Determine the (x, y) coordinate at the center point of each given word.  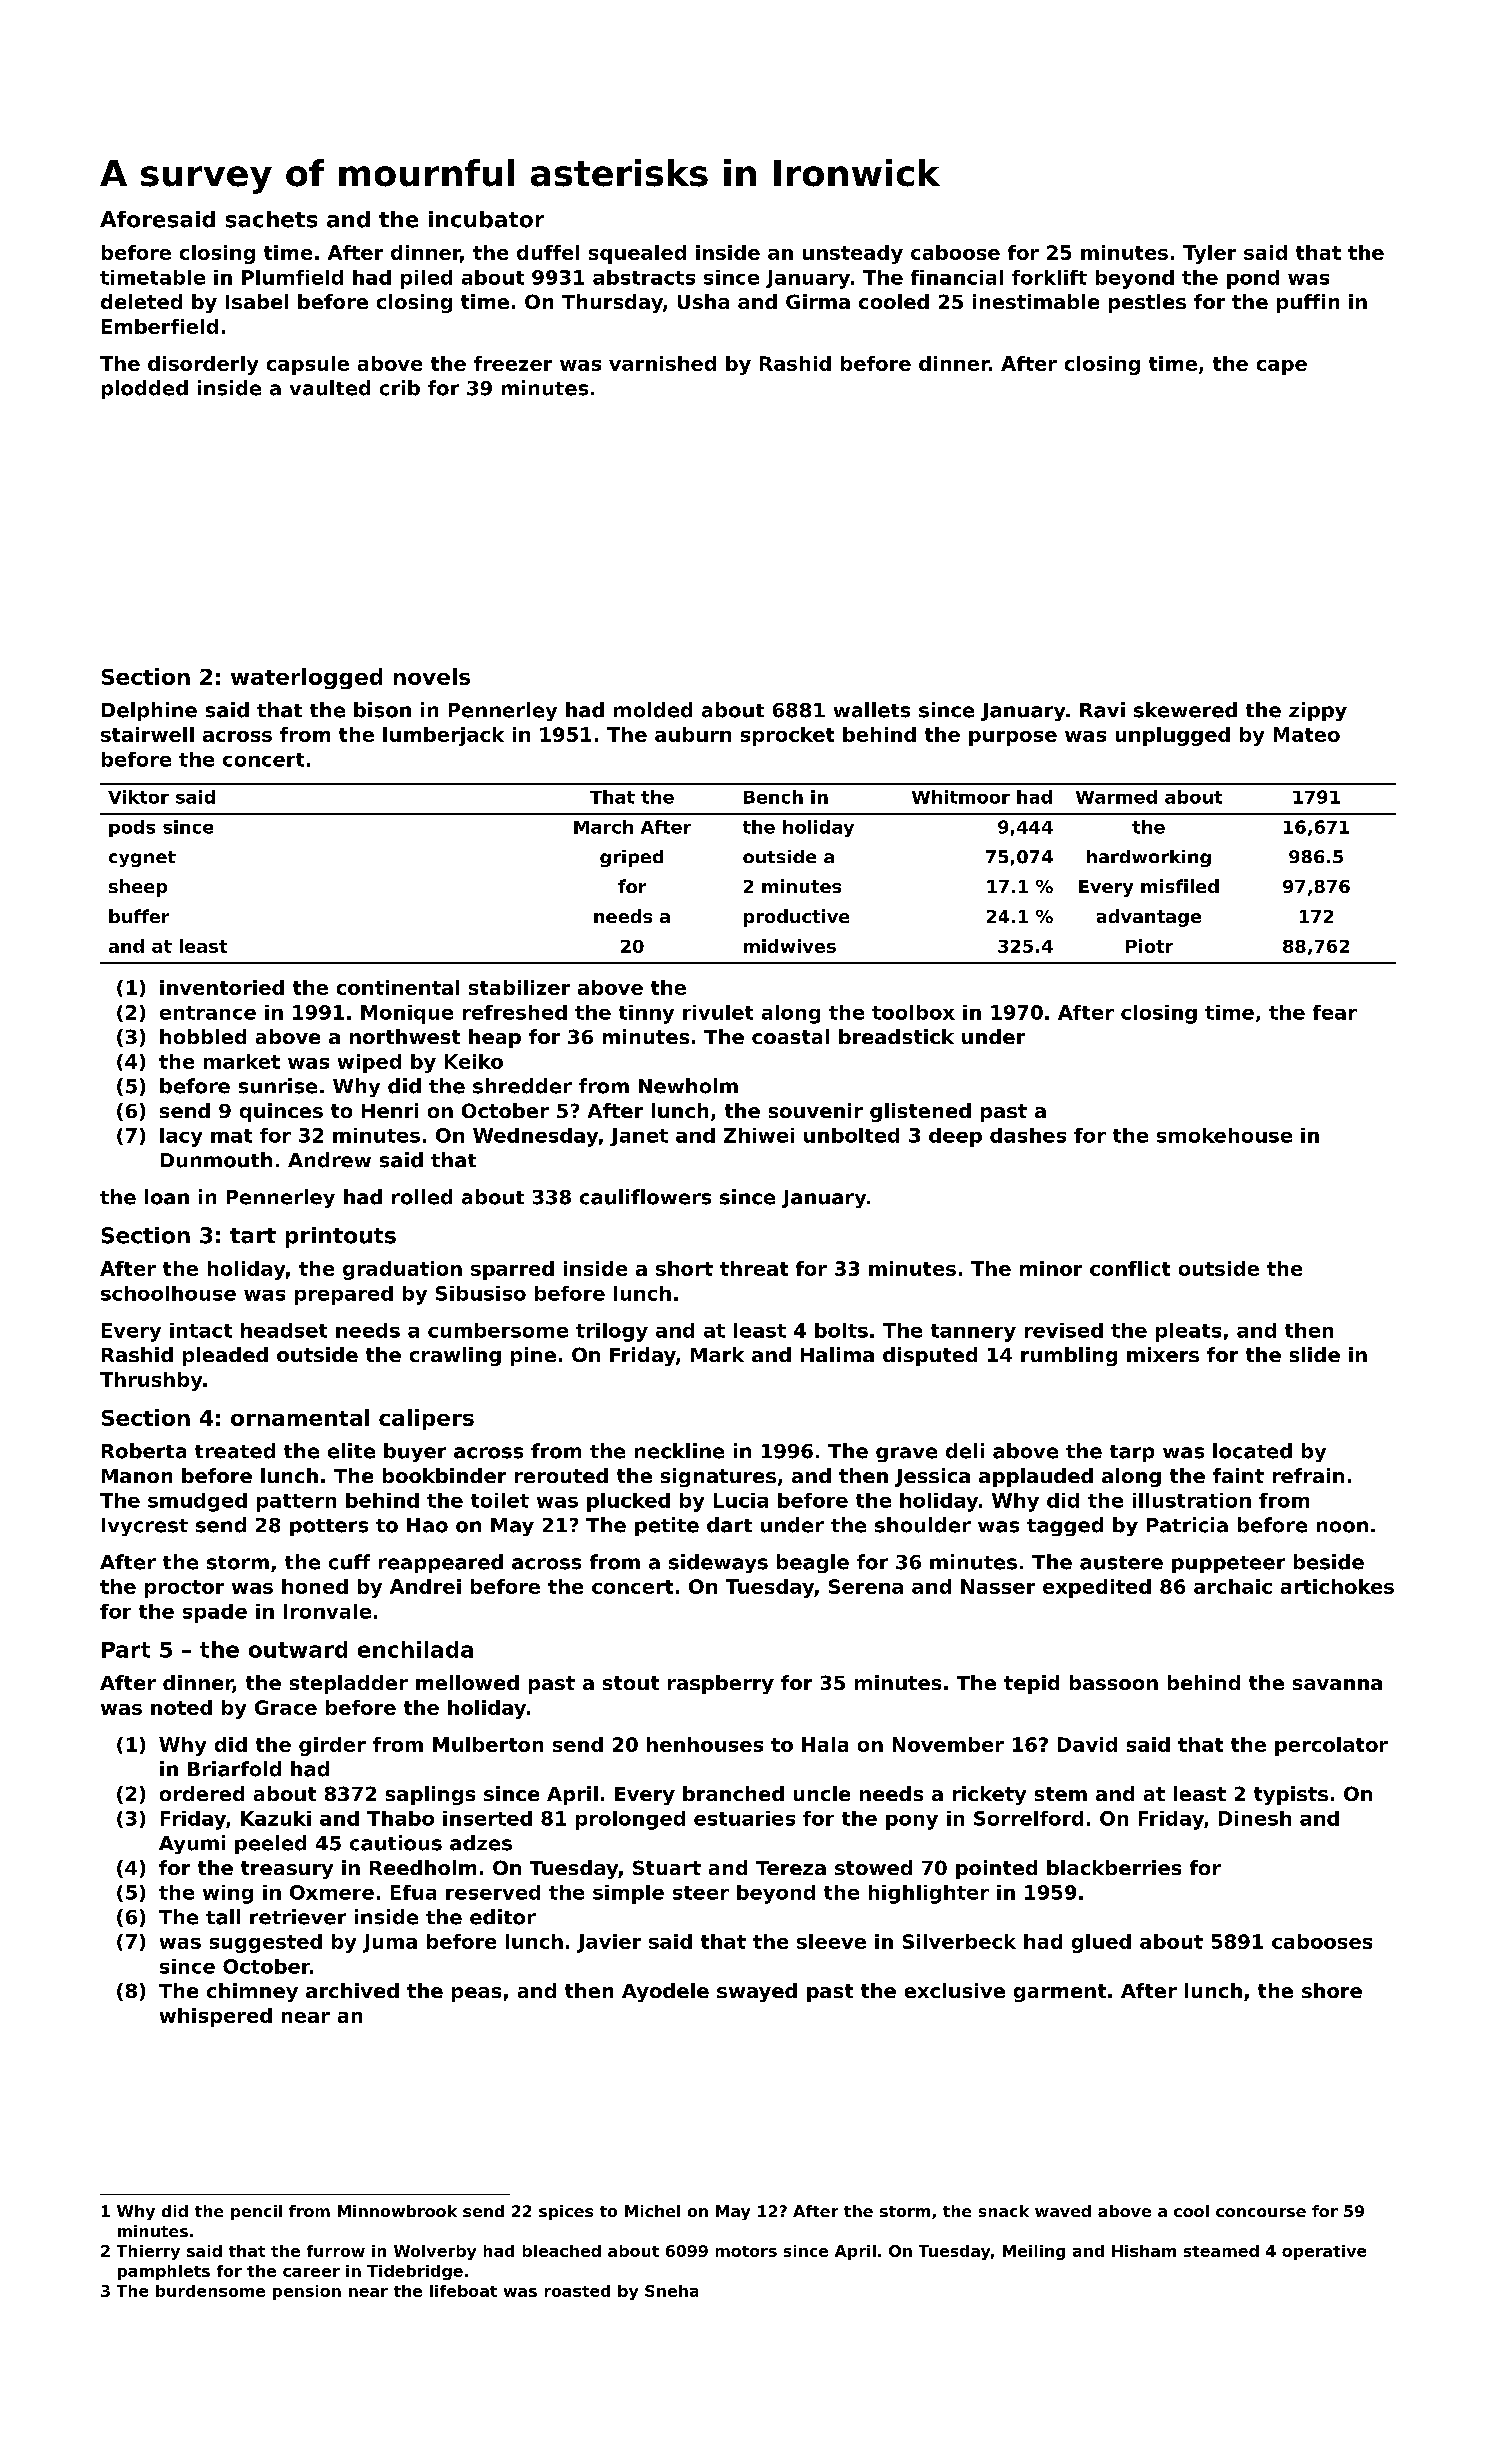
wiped (369, 1063)
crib (400, 388)
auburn (693, 734)
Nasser (998, 1586)
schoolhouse (168, 1293)
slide (1315, 1354)
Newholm (688, 1086)
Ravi (1102, 710)
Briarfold (234, 1769)
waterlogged (306, 678)
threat (754, 1268)
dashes (1028, 1135)
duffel (548, 252)
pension (307, 2292)
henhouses (705, 1744)
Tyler (1209, 254)
